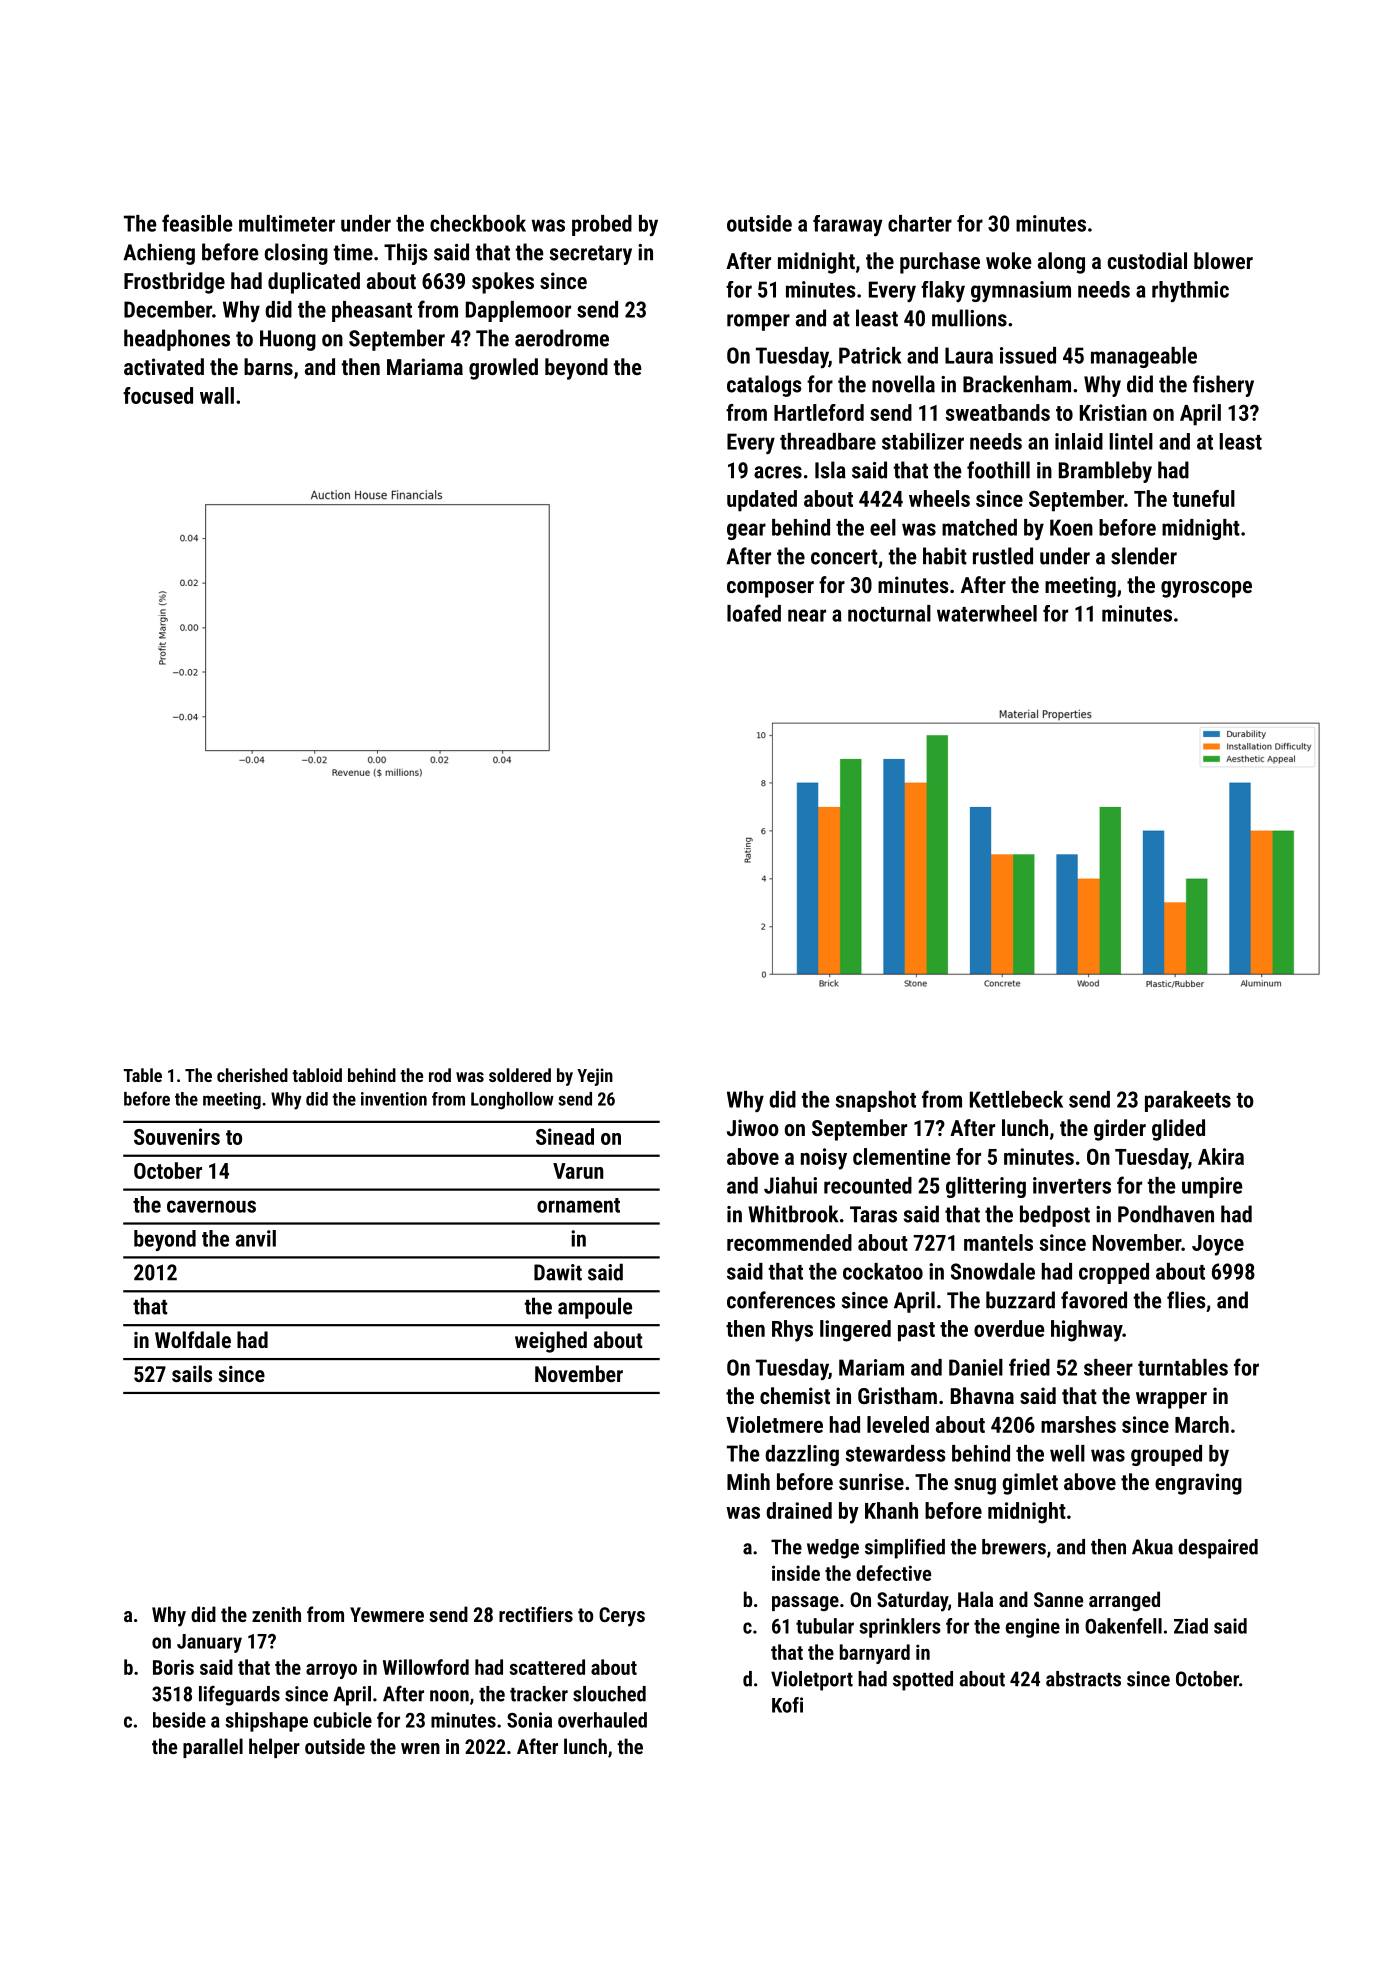 This screenshot has height=1969, width=1386. What do you see at coordinates (602, 225) in the screenshot?
I see `probed` at bounding box center [602, 225].
